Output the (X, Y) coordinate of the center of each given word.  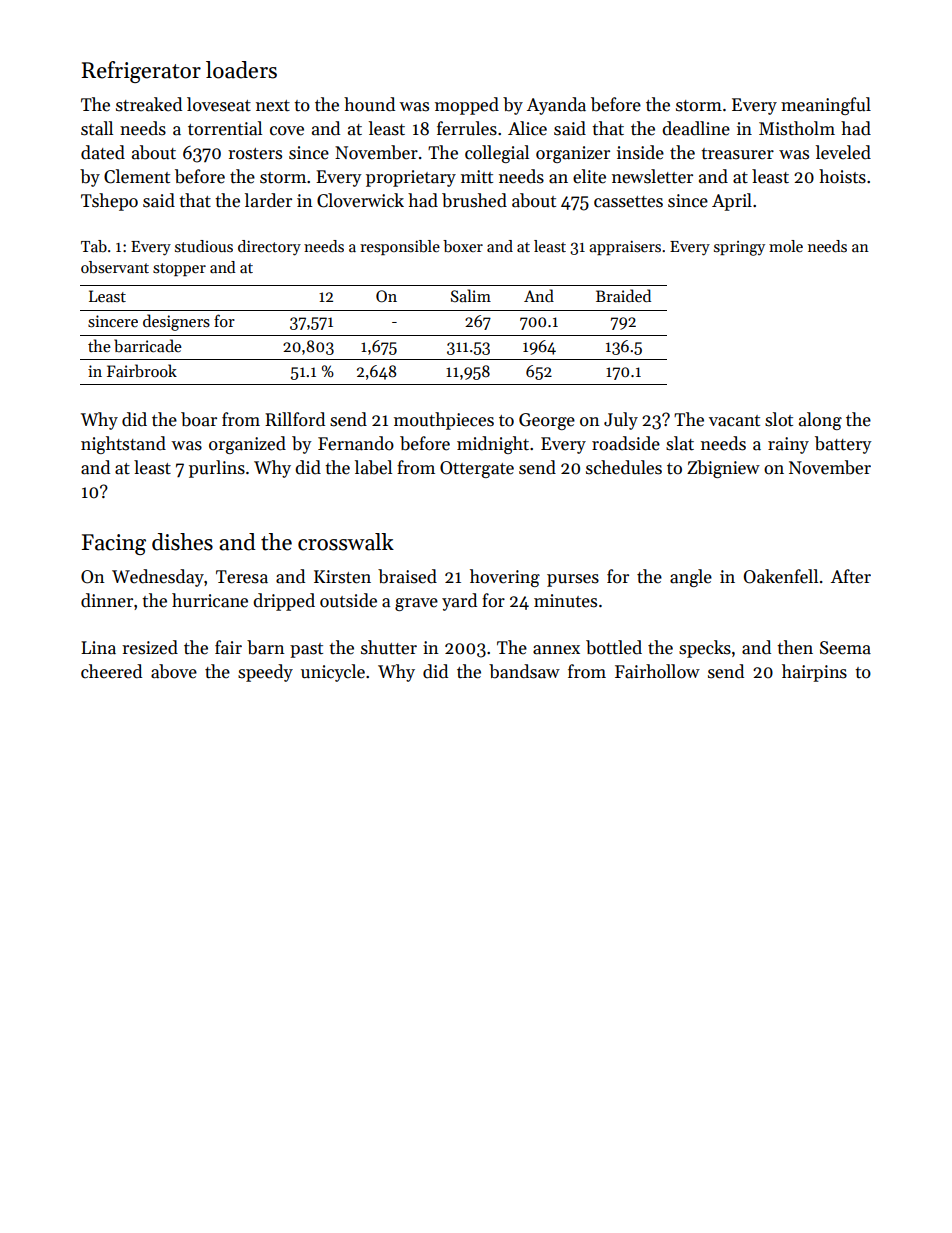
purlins (217, 469)
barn (266, 647)
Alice (527, 128)
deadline (696, 128)
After (851, 576)
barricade (148, 345)
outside (348, 600)
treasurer (737, 154)
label (373, 467)
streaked (149, 104)
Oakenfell (781, 576)
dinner (107, 600)
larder (268, 200)
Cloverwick (360, 200)
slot (779, 419)
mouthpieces (444, 421)
